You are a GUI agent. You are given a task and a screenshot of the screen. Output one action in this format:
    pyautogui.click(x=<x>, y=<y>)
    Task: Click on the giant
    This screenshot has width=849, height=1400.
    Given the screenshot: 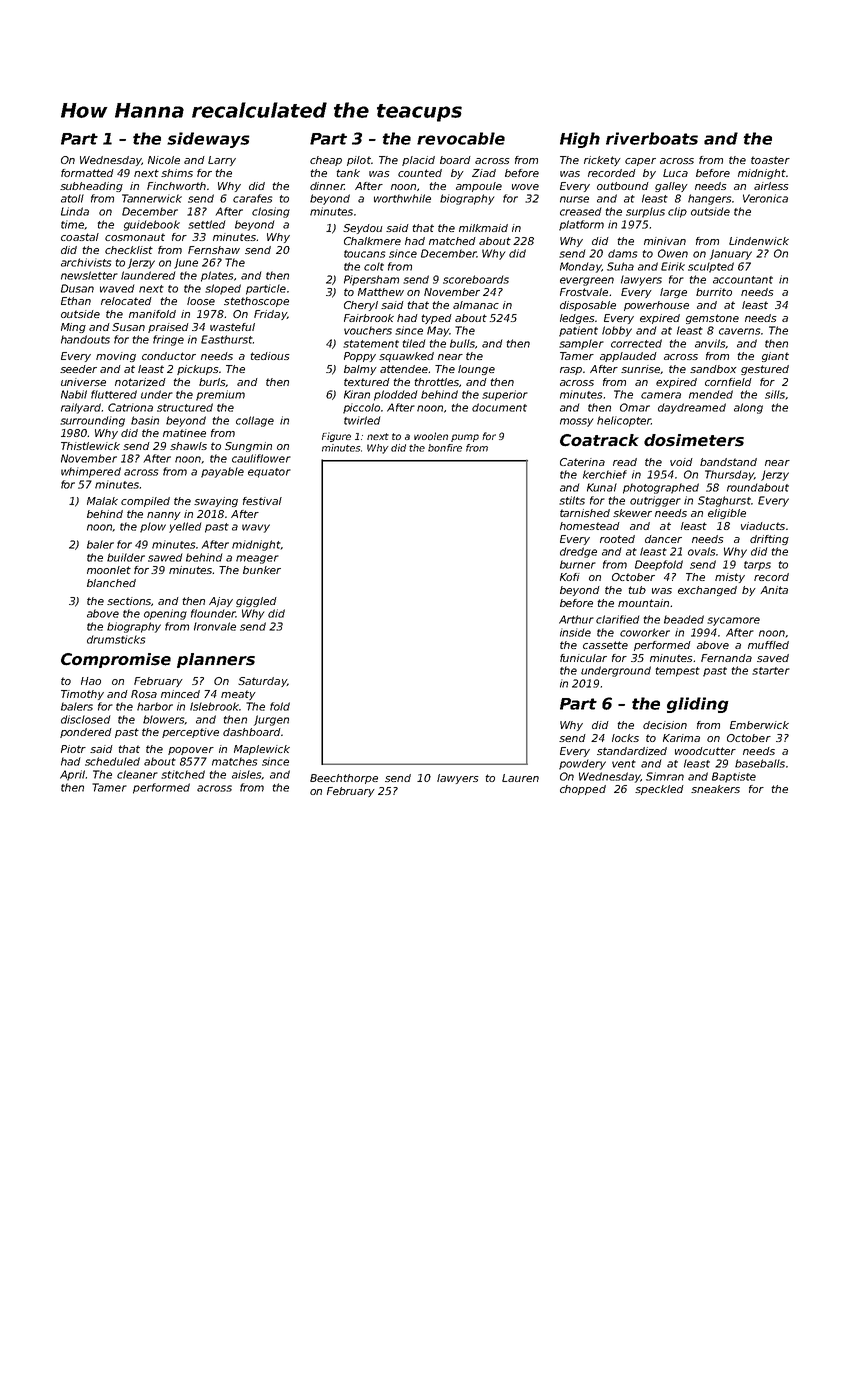 What is the action you would take?
    pyautogui.click(x=775, y=357)
